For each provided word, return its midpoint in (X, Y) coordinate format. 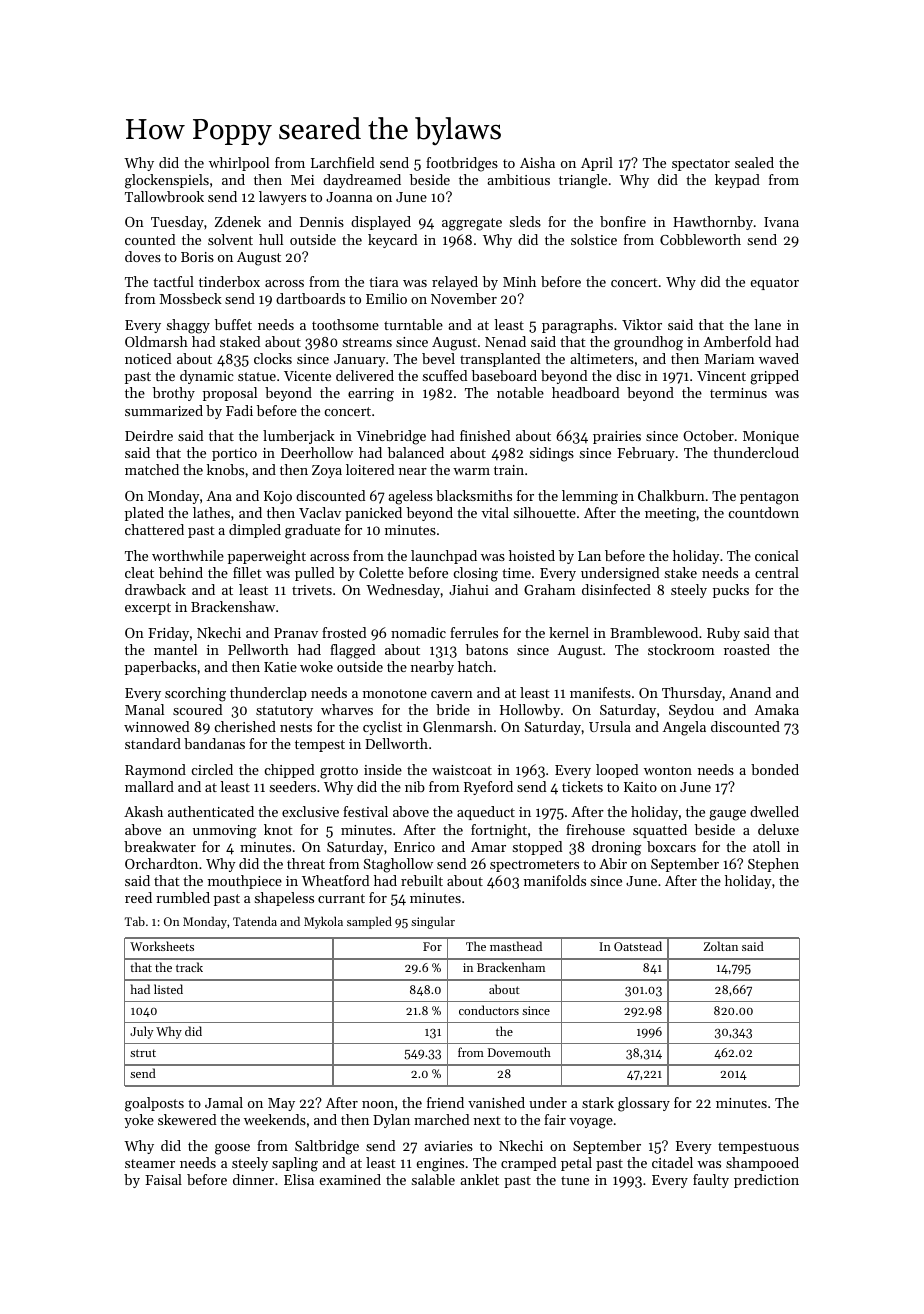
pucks (731, 591)
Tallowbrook (164, 196)
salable (433, 1179)
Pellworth (258, 649)
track (189, 967)
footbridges (462, 164)
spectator (701, 165)
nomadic (418, 632)
